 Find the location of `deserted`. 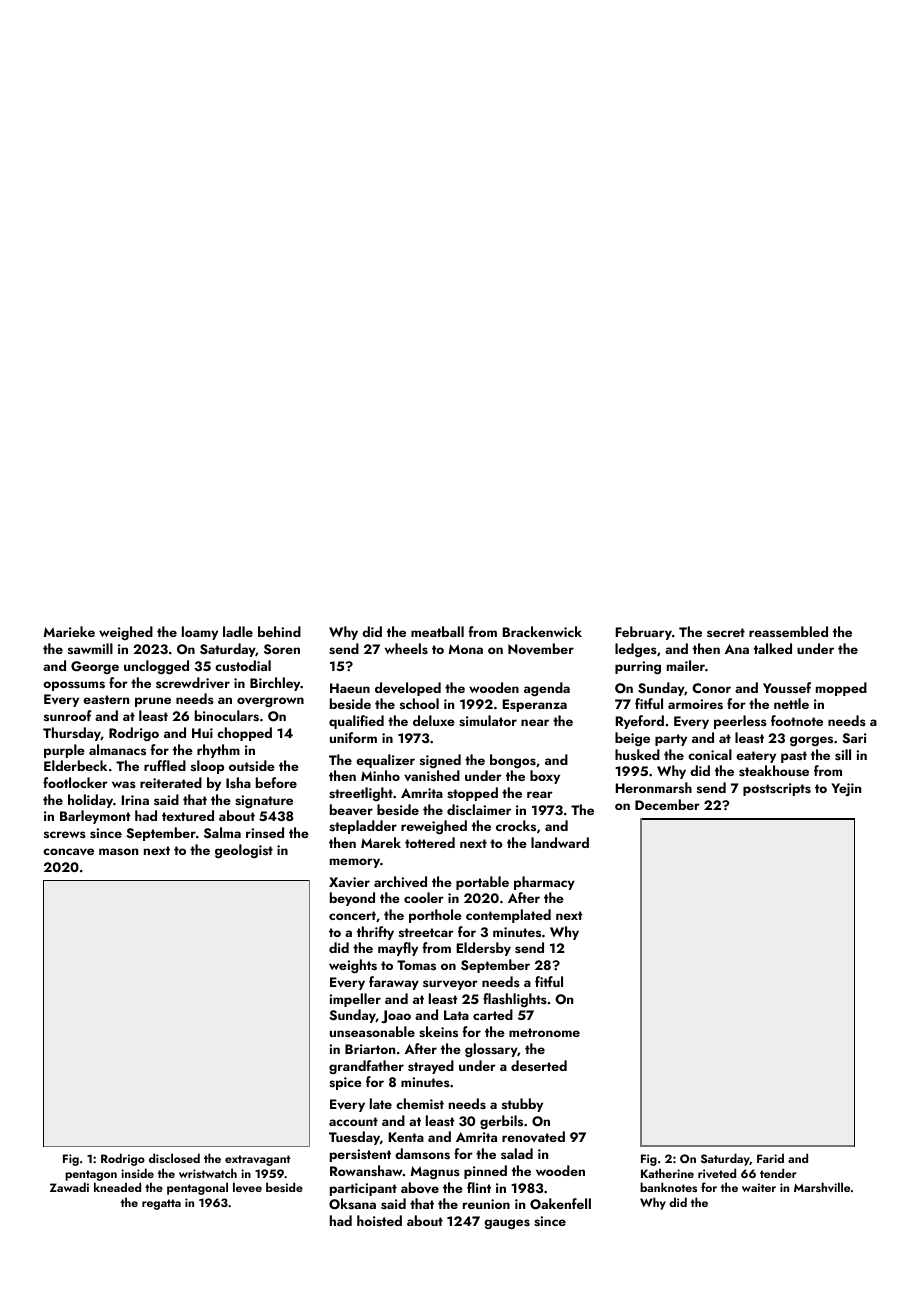

deserted is located at coordinates (539, 1065).
